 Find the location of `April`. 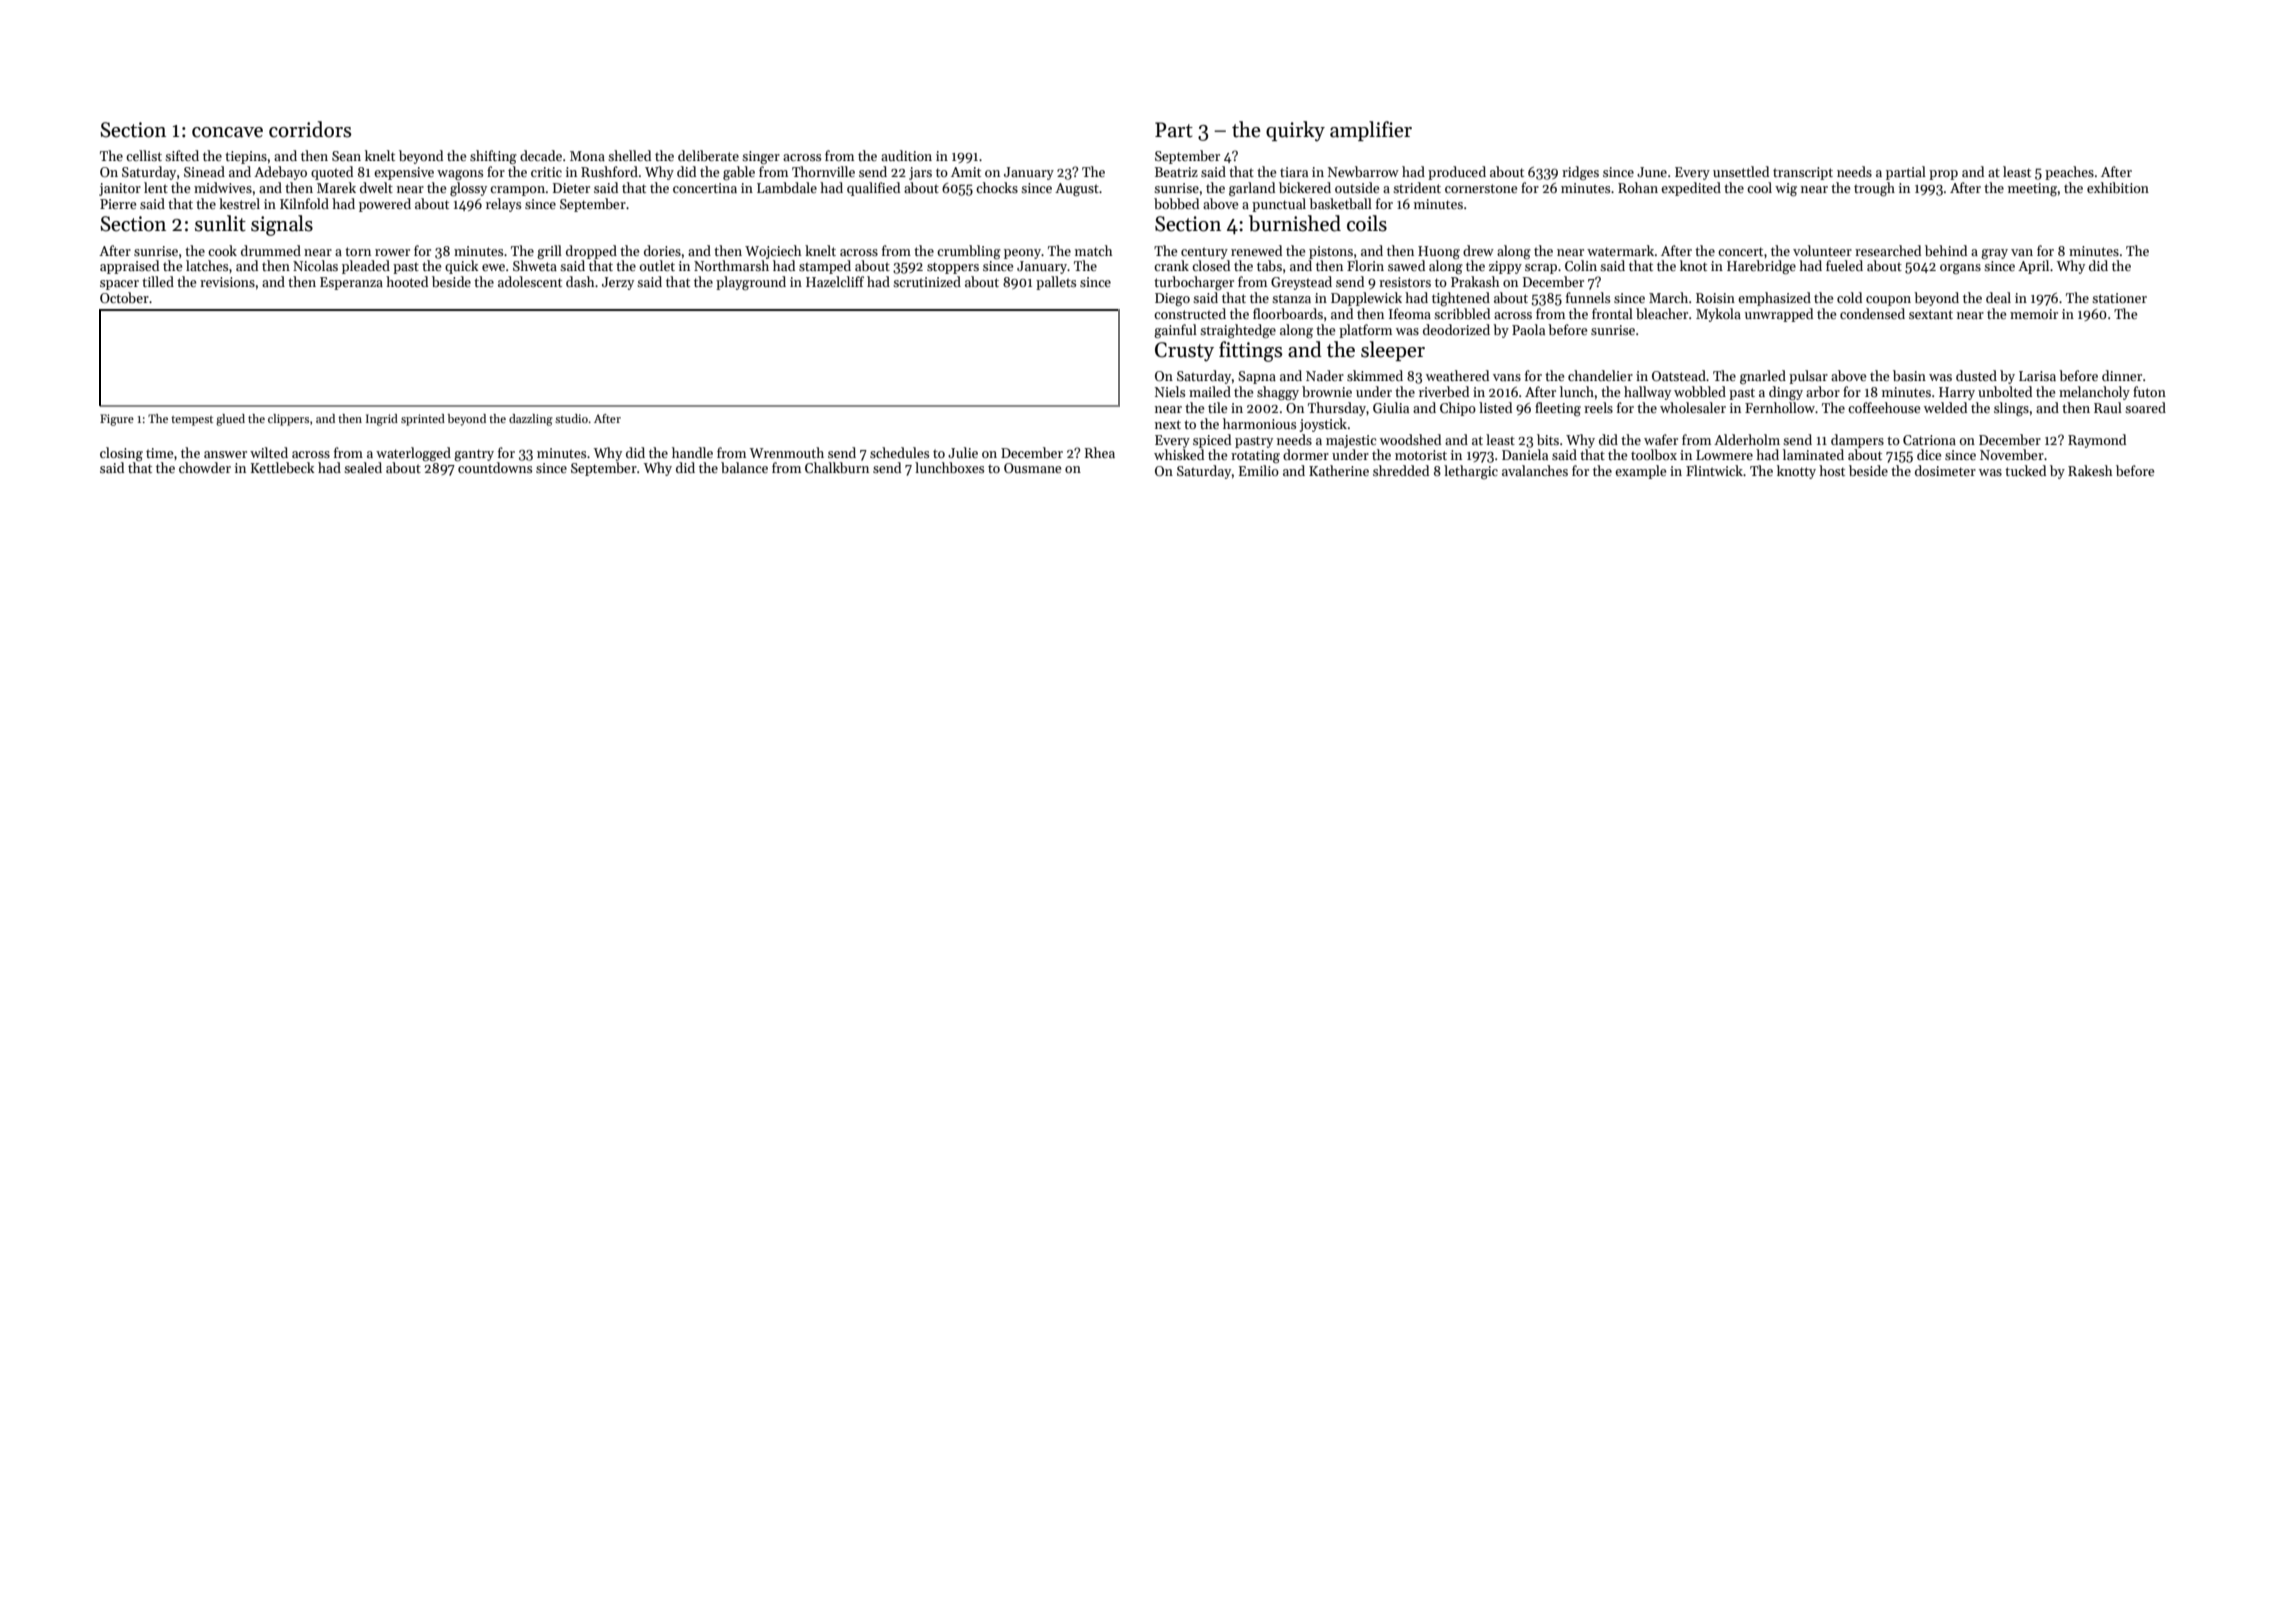

April is located at coordinates (2033, 267).
